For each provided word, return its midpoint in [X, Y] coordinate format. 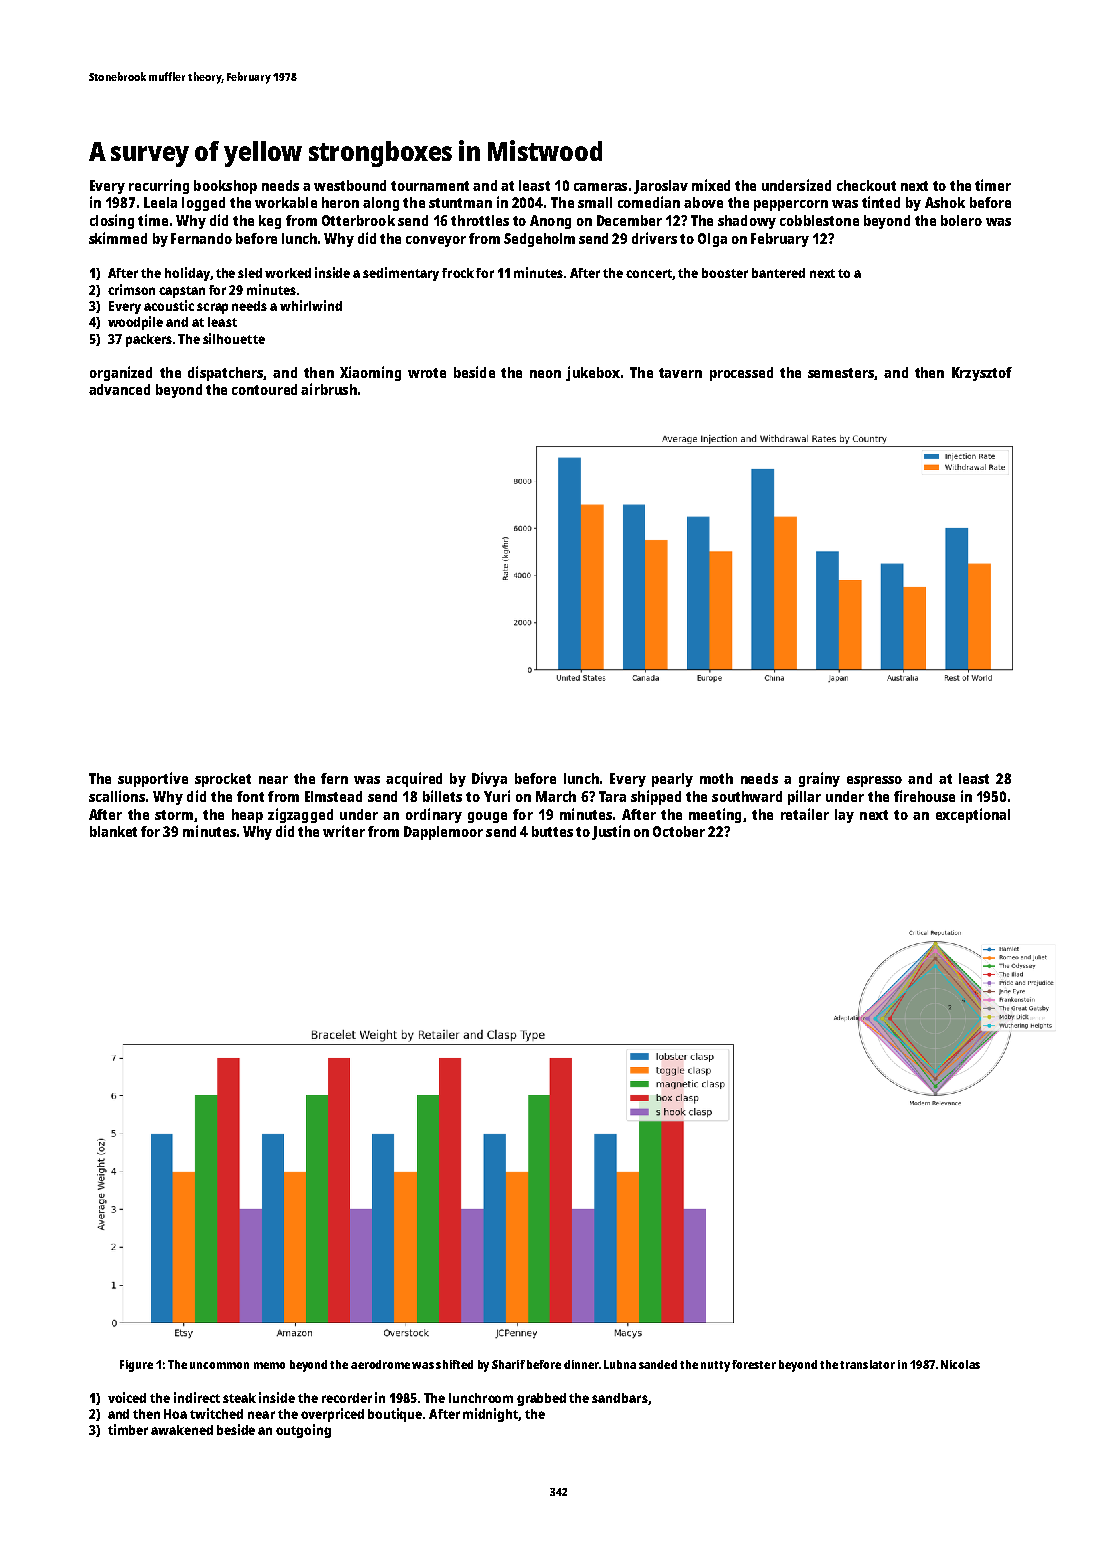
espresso [874, 781]
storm [174, 815]
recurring [159, 186]
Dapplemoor [443, 833]
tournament [430, 186]
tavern [680, 373]
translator [867, 1364]
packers [149, 340]
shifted [454, 1364]
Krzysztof [982, 374]
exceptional [973, 815]
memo [269, 1365]
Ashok [945, 202]
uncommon [219, 1365]
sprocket [223, 780]
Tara [612, 796]
